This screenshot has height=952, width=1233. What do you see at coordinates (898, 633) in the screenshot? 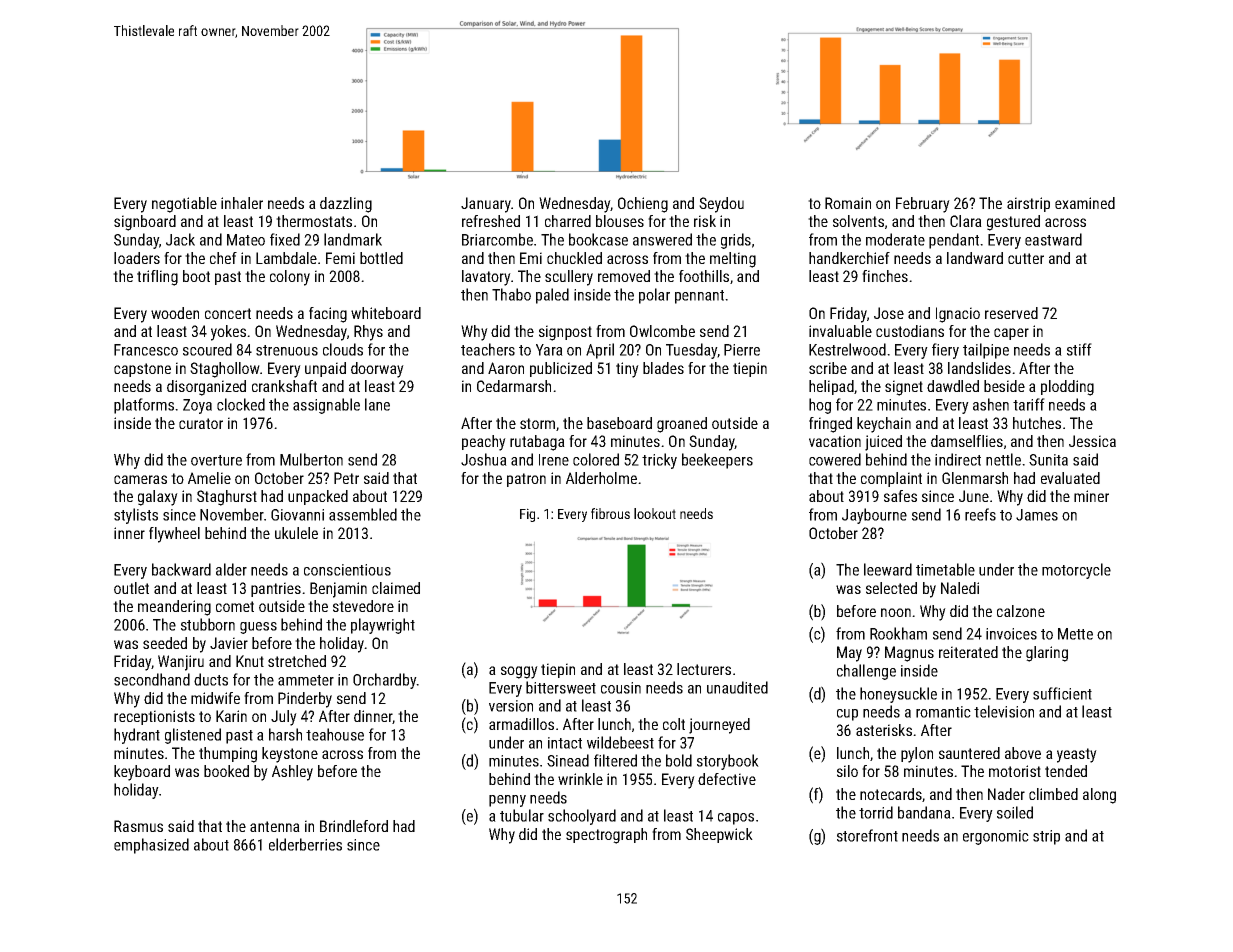
I see `Rookham` at bounding box center [898, 633].
